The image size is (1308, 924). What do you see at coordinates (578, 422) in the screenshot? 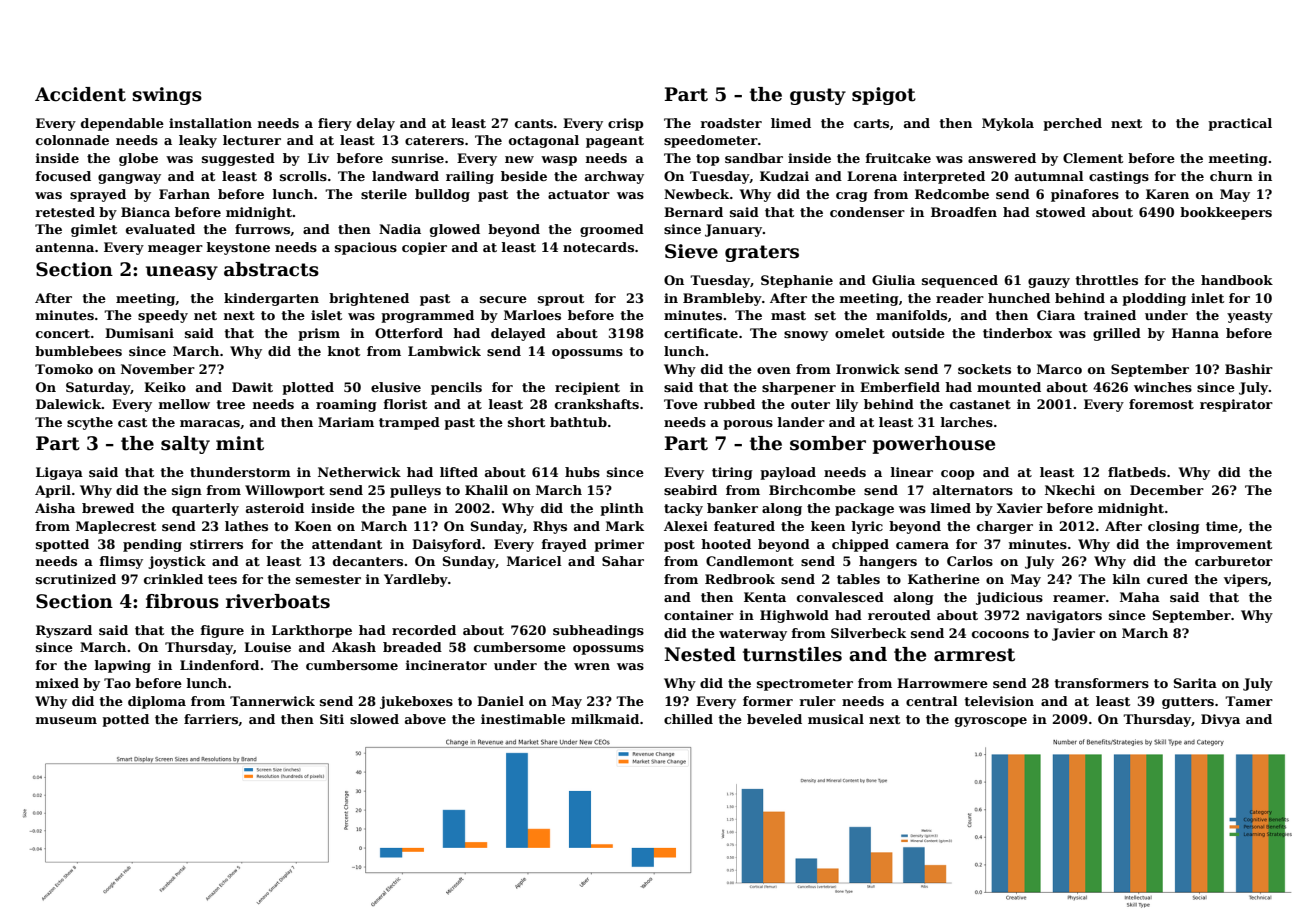
I see `bathtub` at bounding box center [578, 422].
